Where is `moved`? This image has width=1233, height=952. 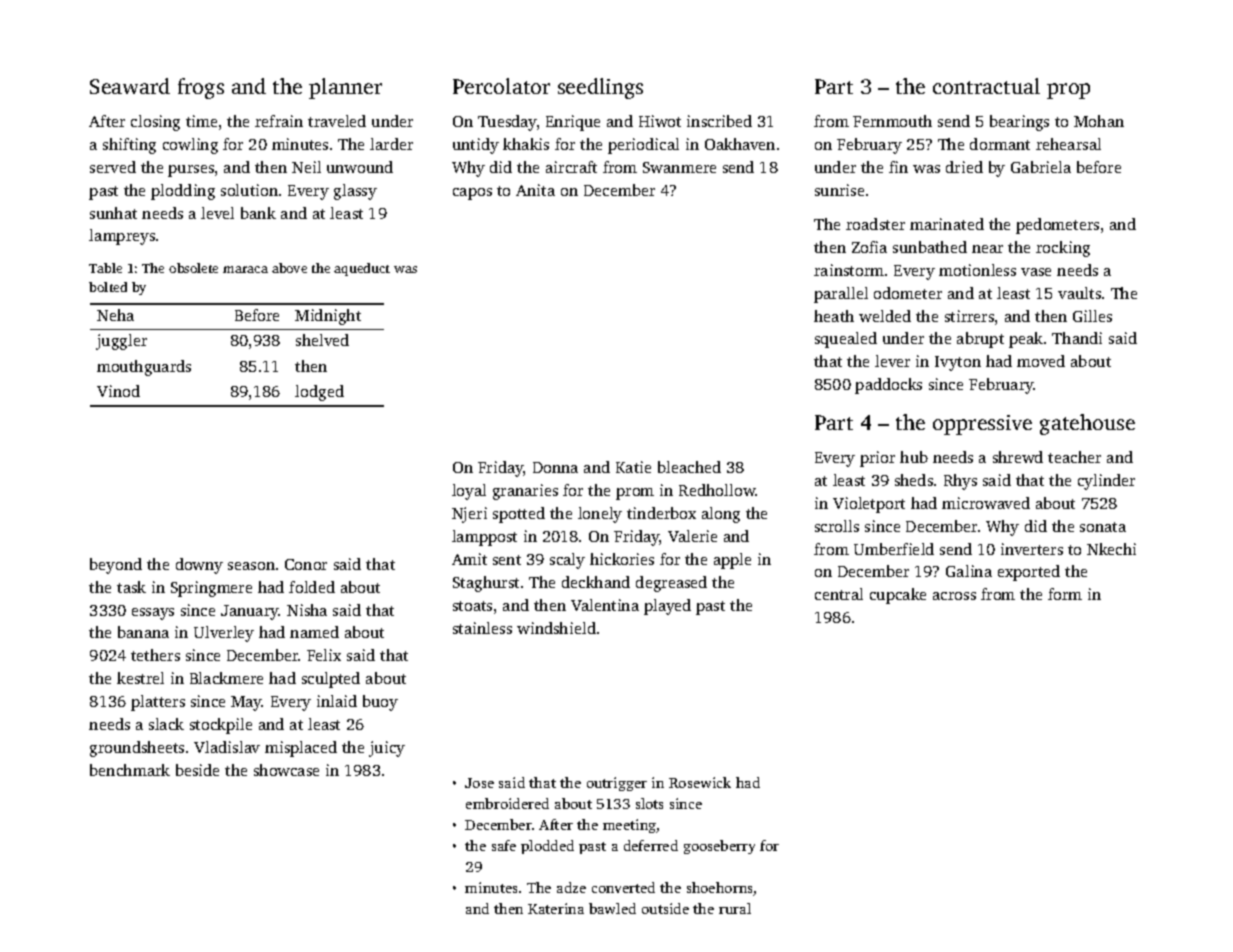 moved is located at coordinates (1041, 361).
